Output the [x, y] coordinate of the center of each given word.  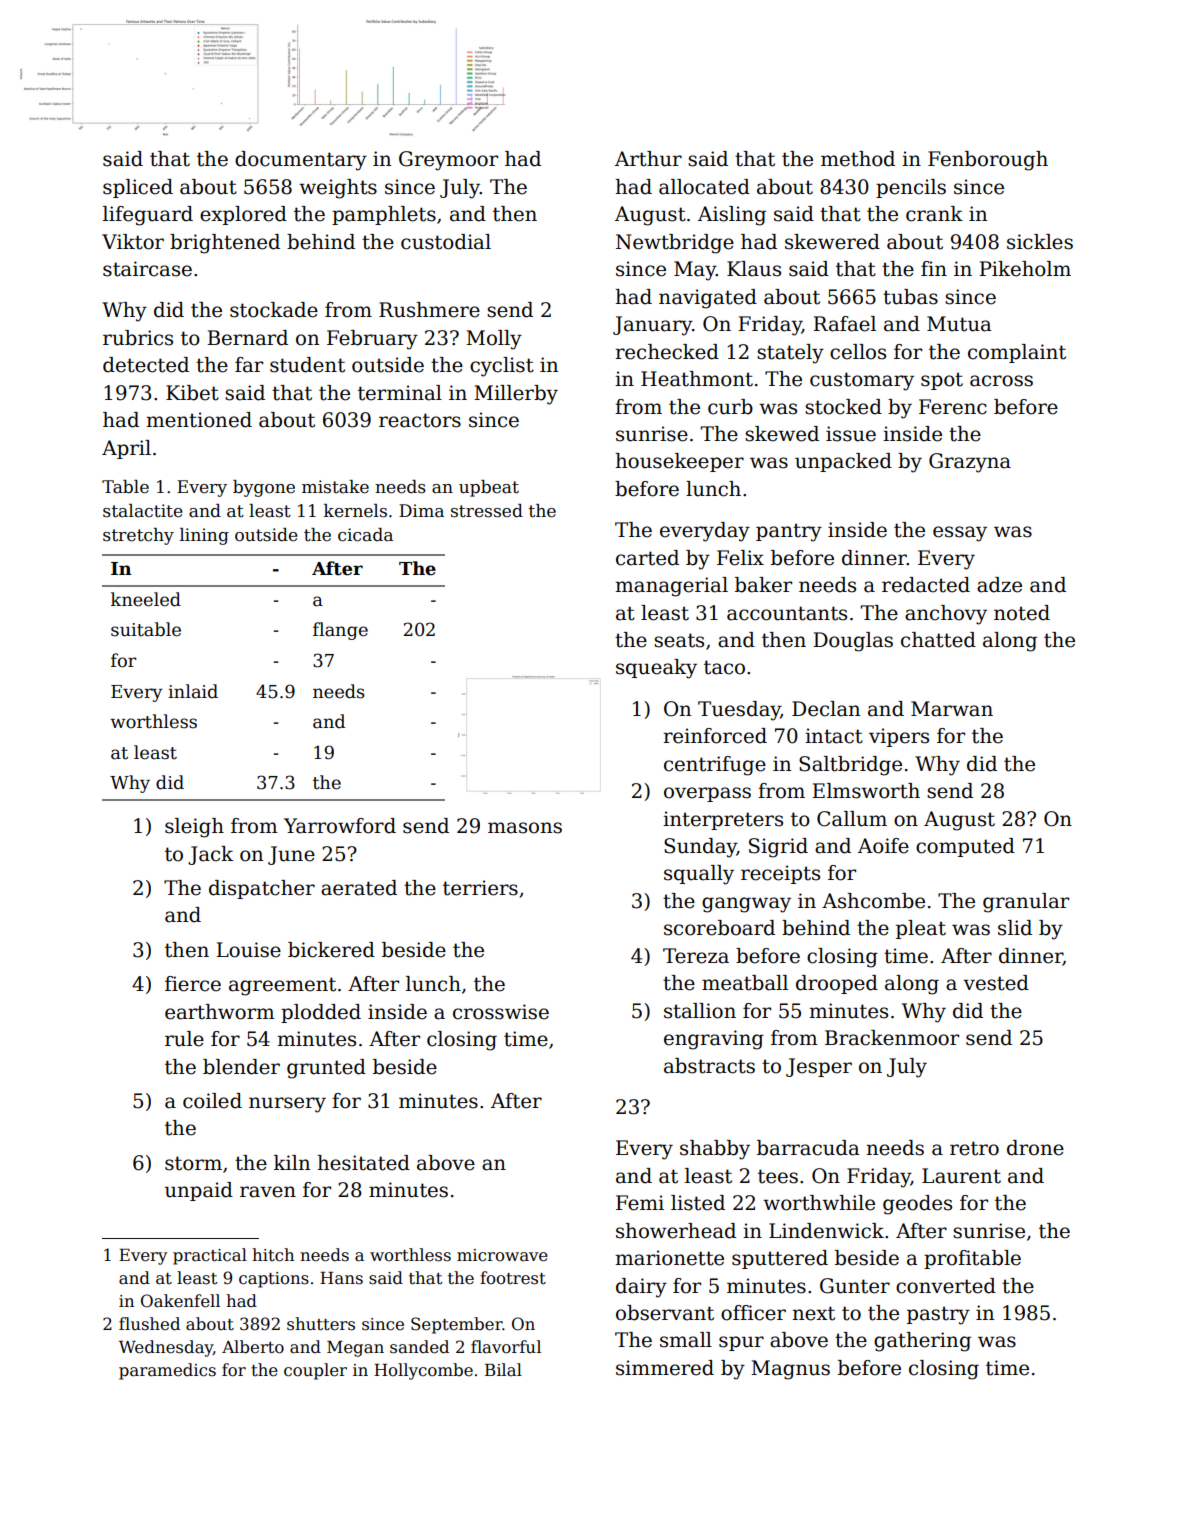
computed [965, 847]
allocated [704, 187]
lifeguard [148, 216]
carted [647, 558]
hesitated [363, 1163]
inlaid [193, 691]
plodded [321, 1013]
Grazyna [970, 463]
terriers [480, 888]
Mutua [959, 324]
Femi [640, 1203]
